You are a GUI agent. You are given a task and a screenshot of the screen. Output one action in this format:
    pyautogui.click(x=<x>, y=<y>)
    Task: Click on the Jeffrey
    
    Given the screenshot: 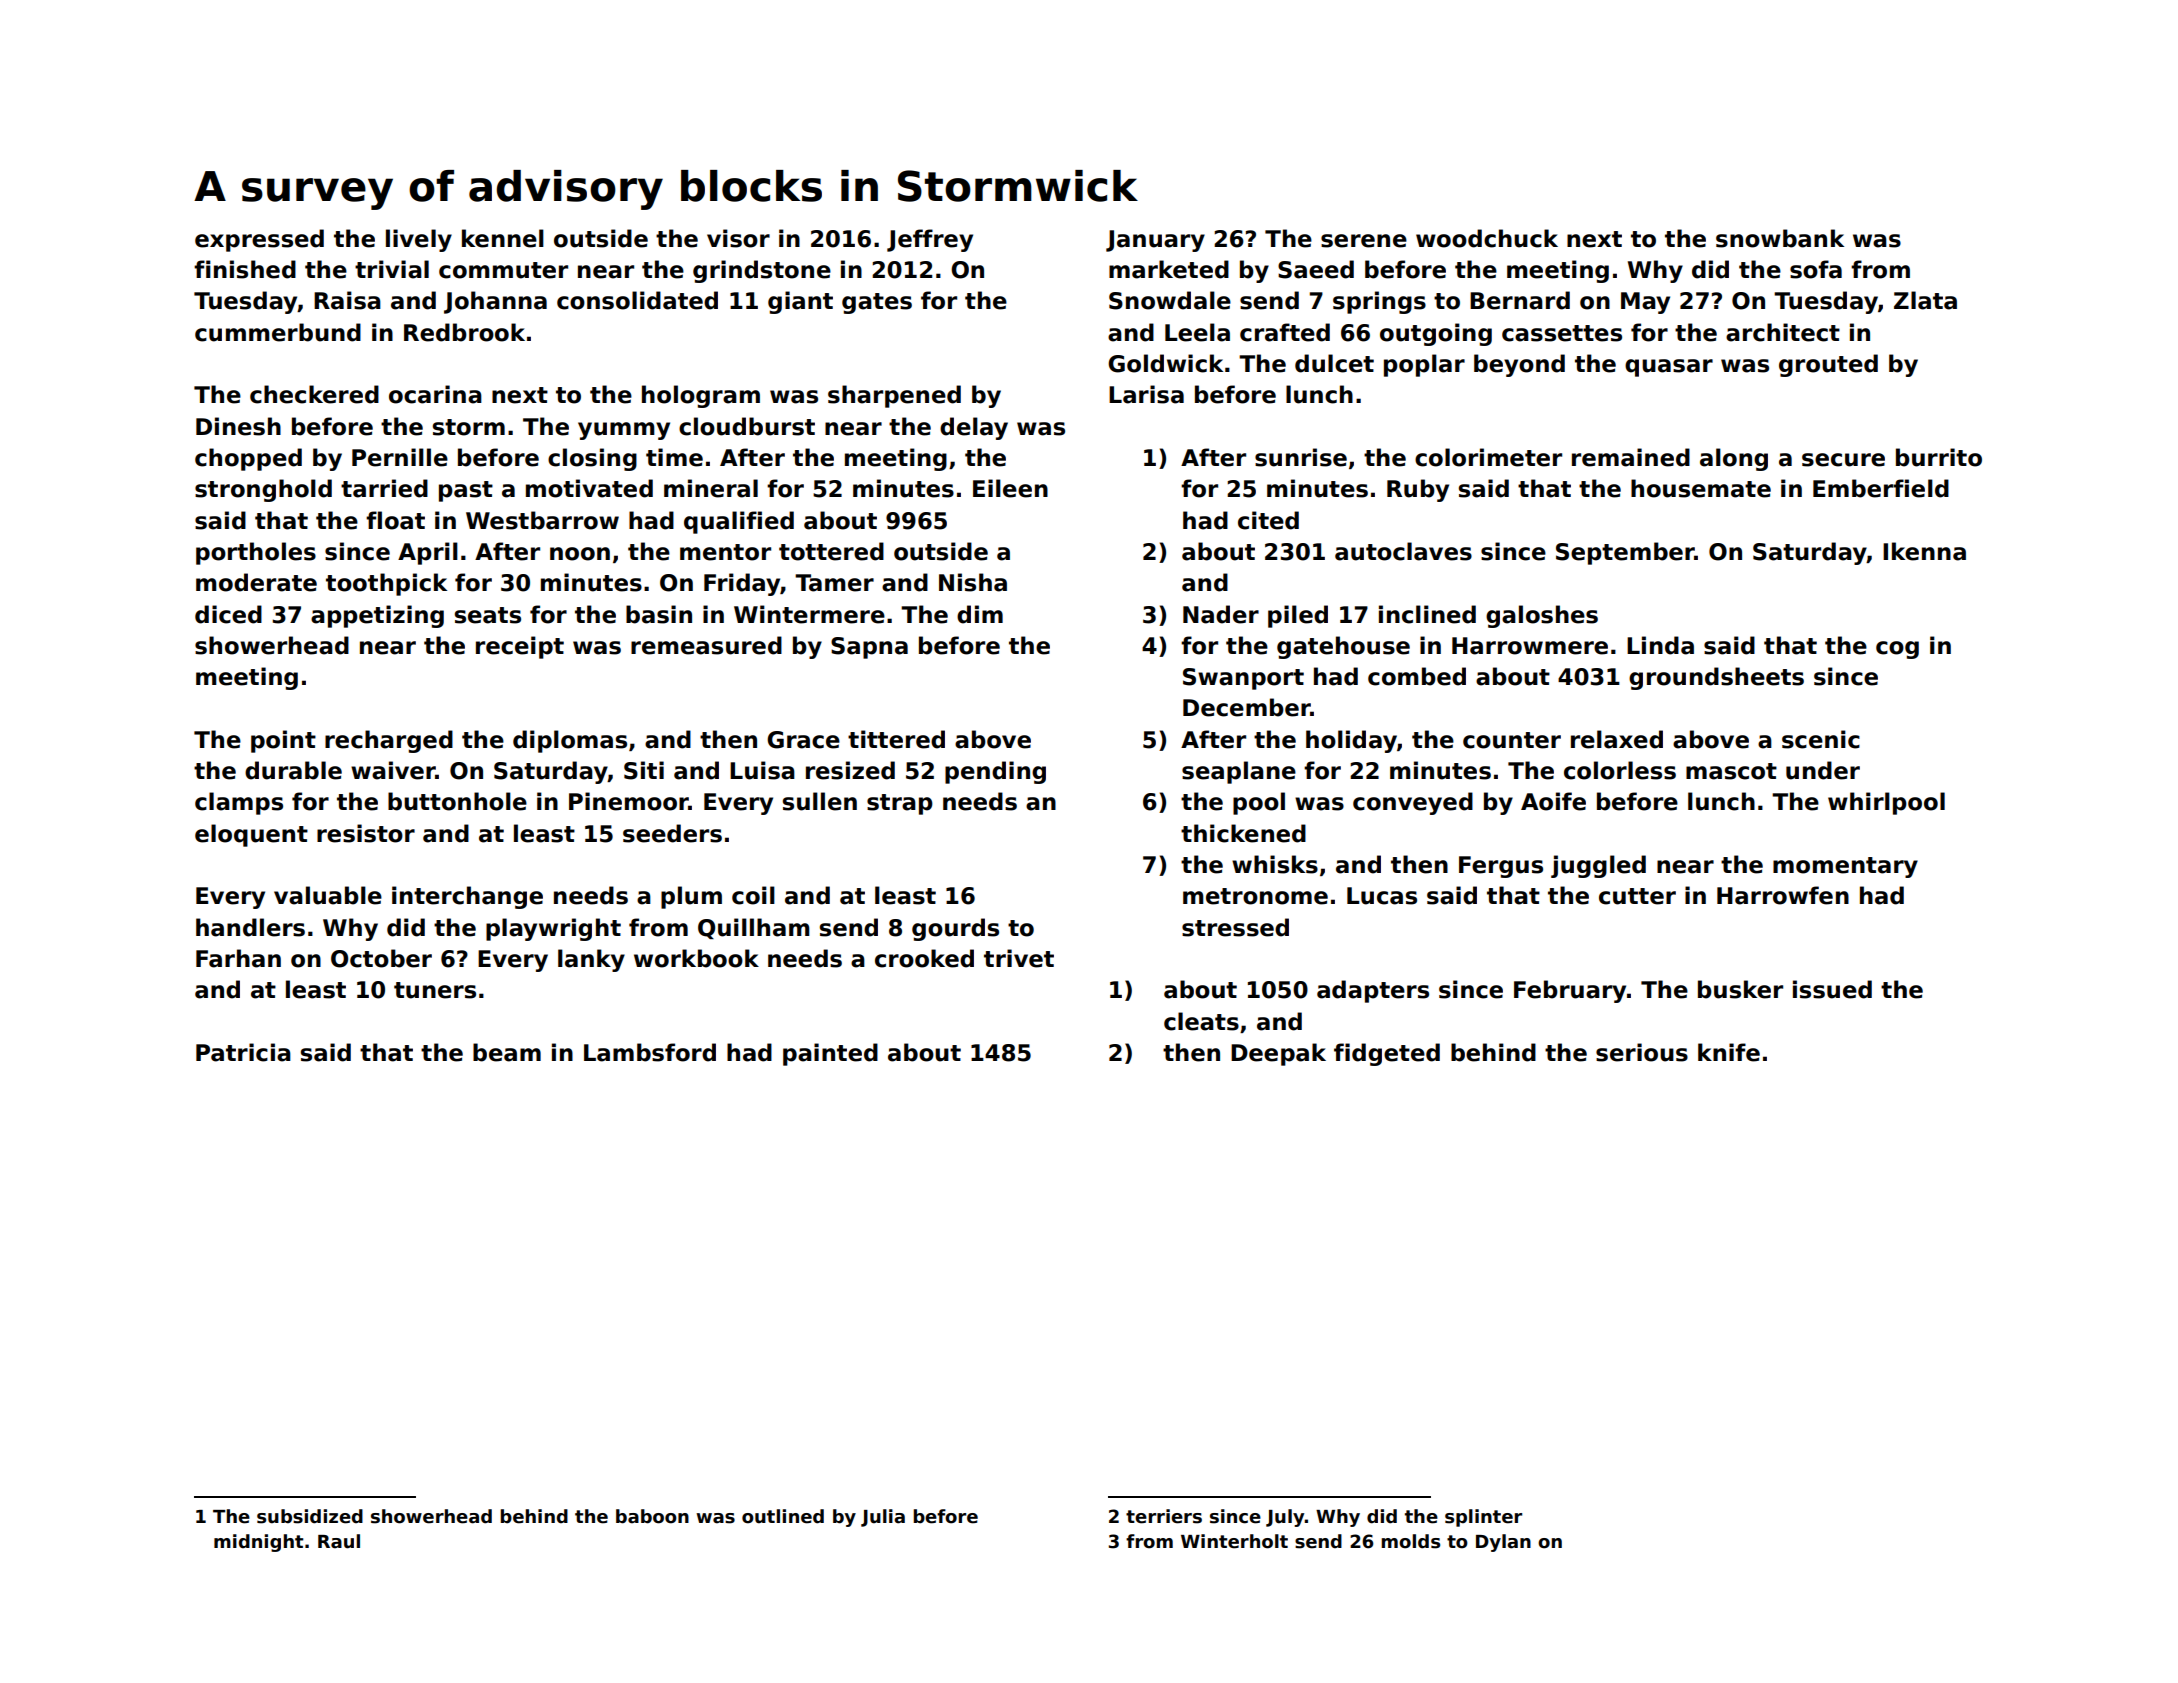 What is the action you would take?
    pyautogui.click(x=930, y=240)
